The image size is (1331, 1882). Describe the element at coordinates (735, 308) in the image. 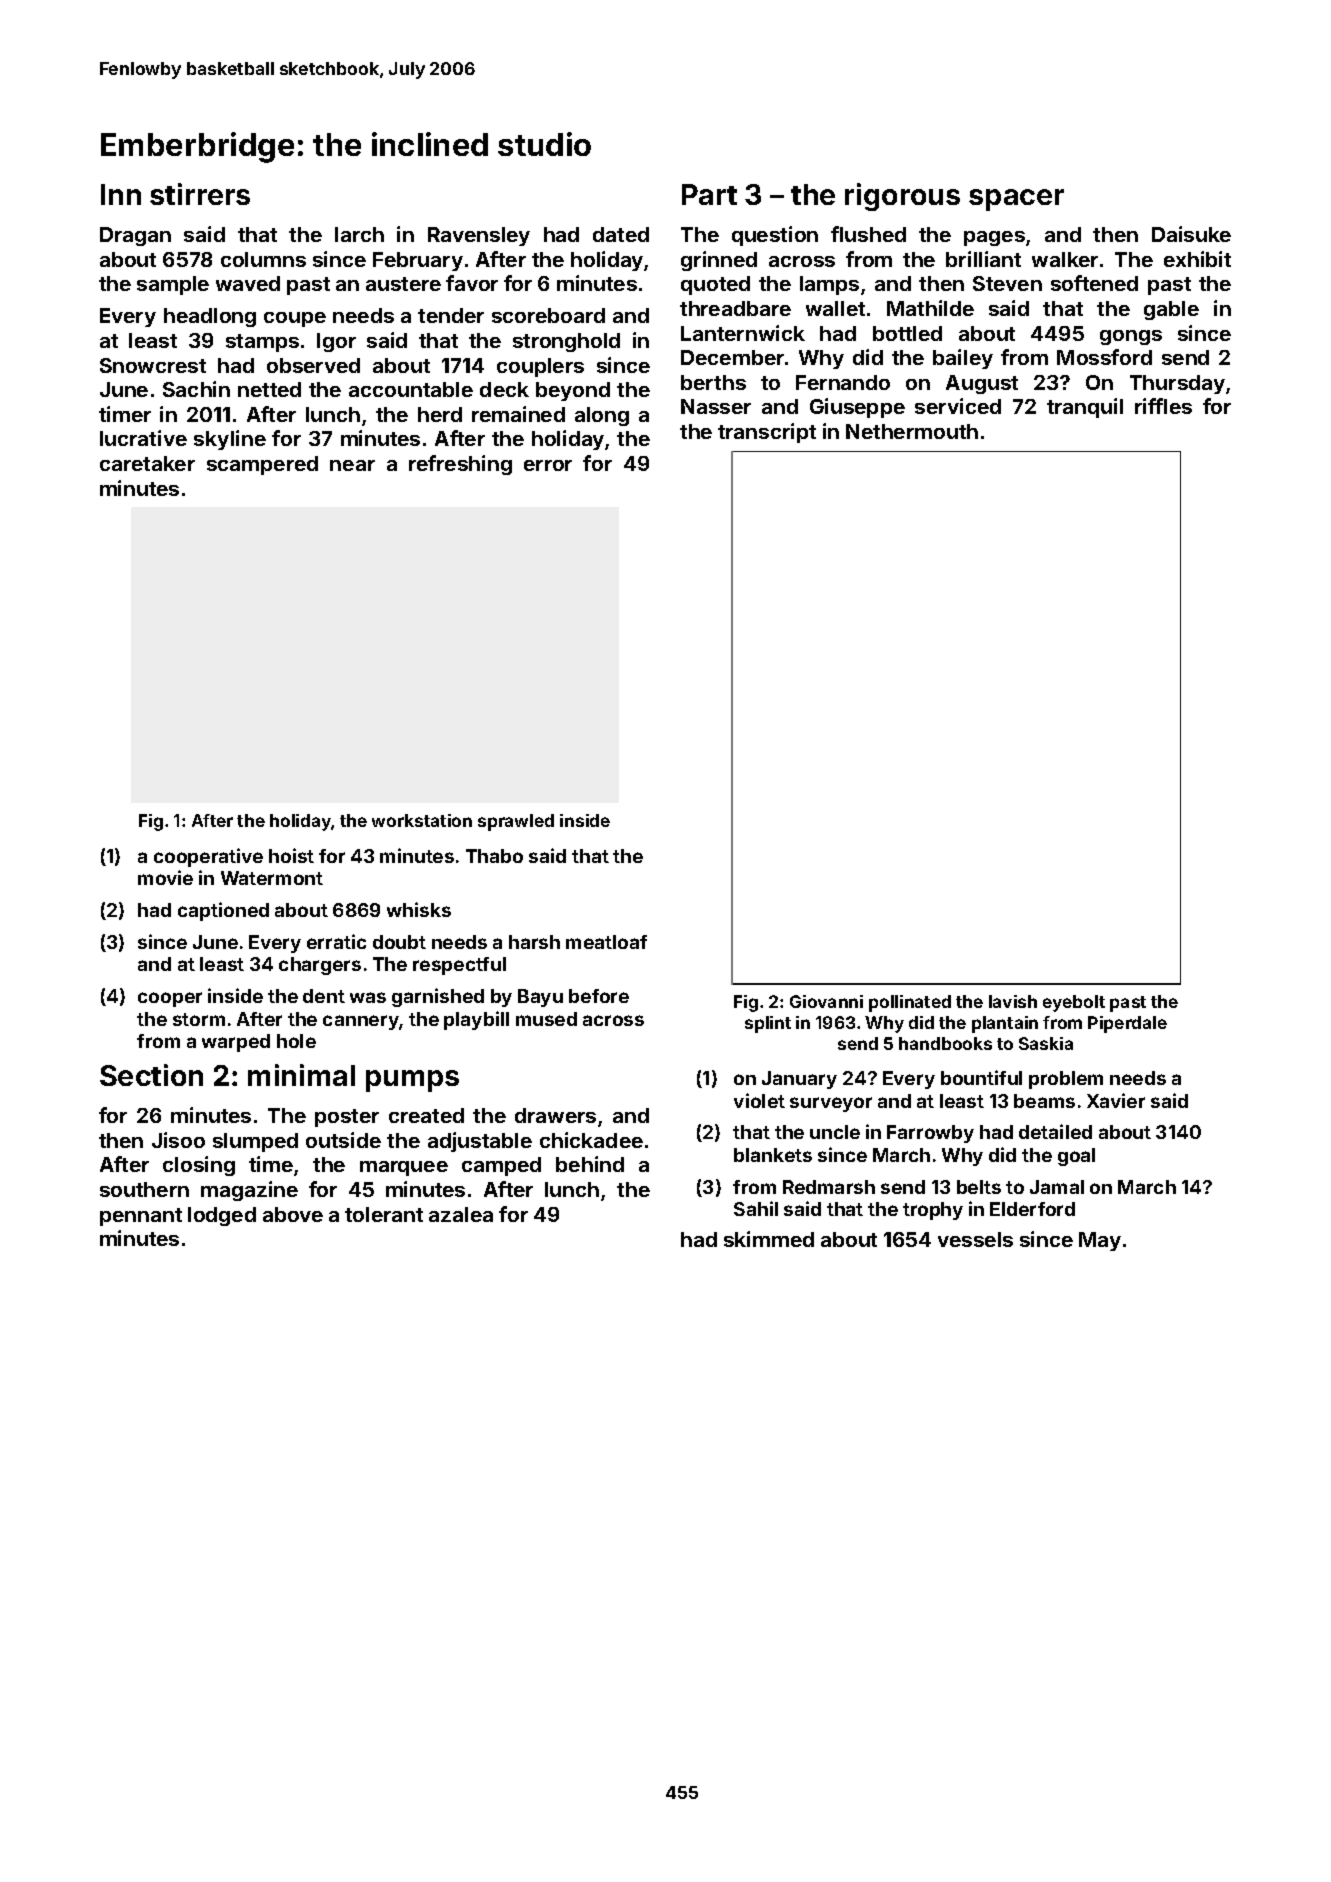

I see `threadbare` at that location.
